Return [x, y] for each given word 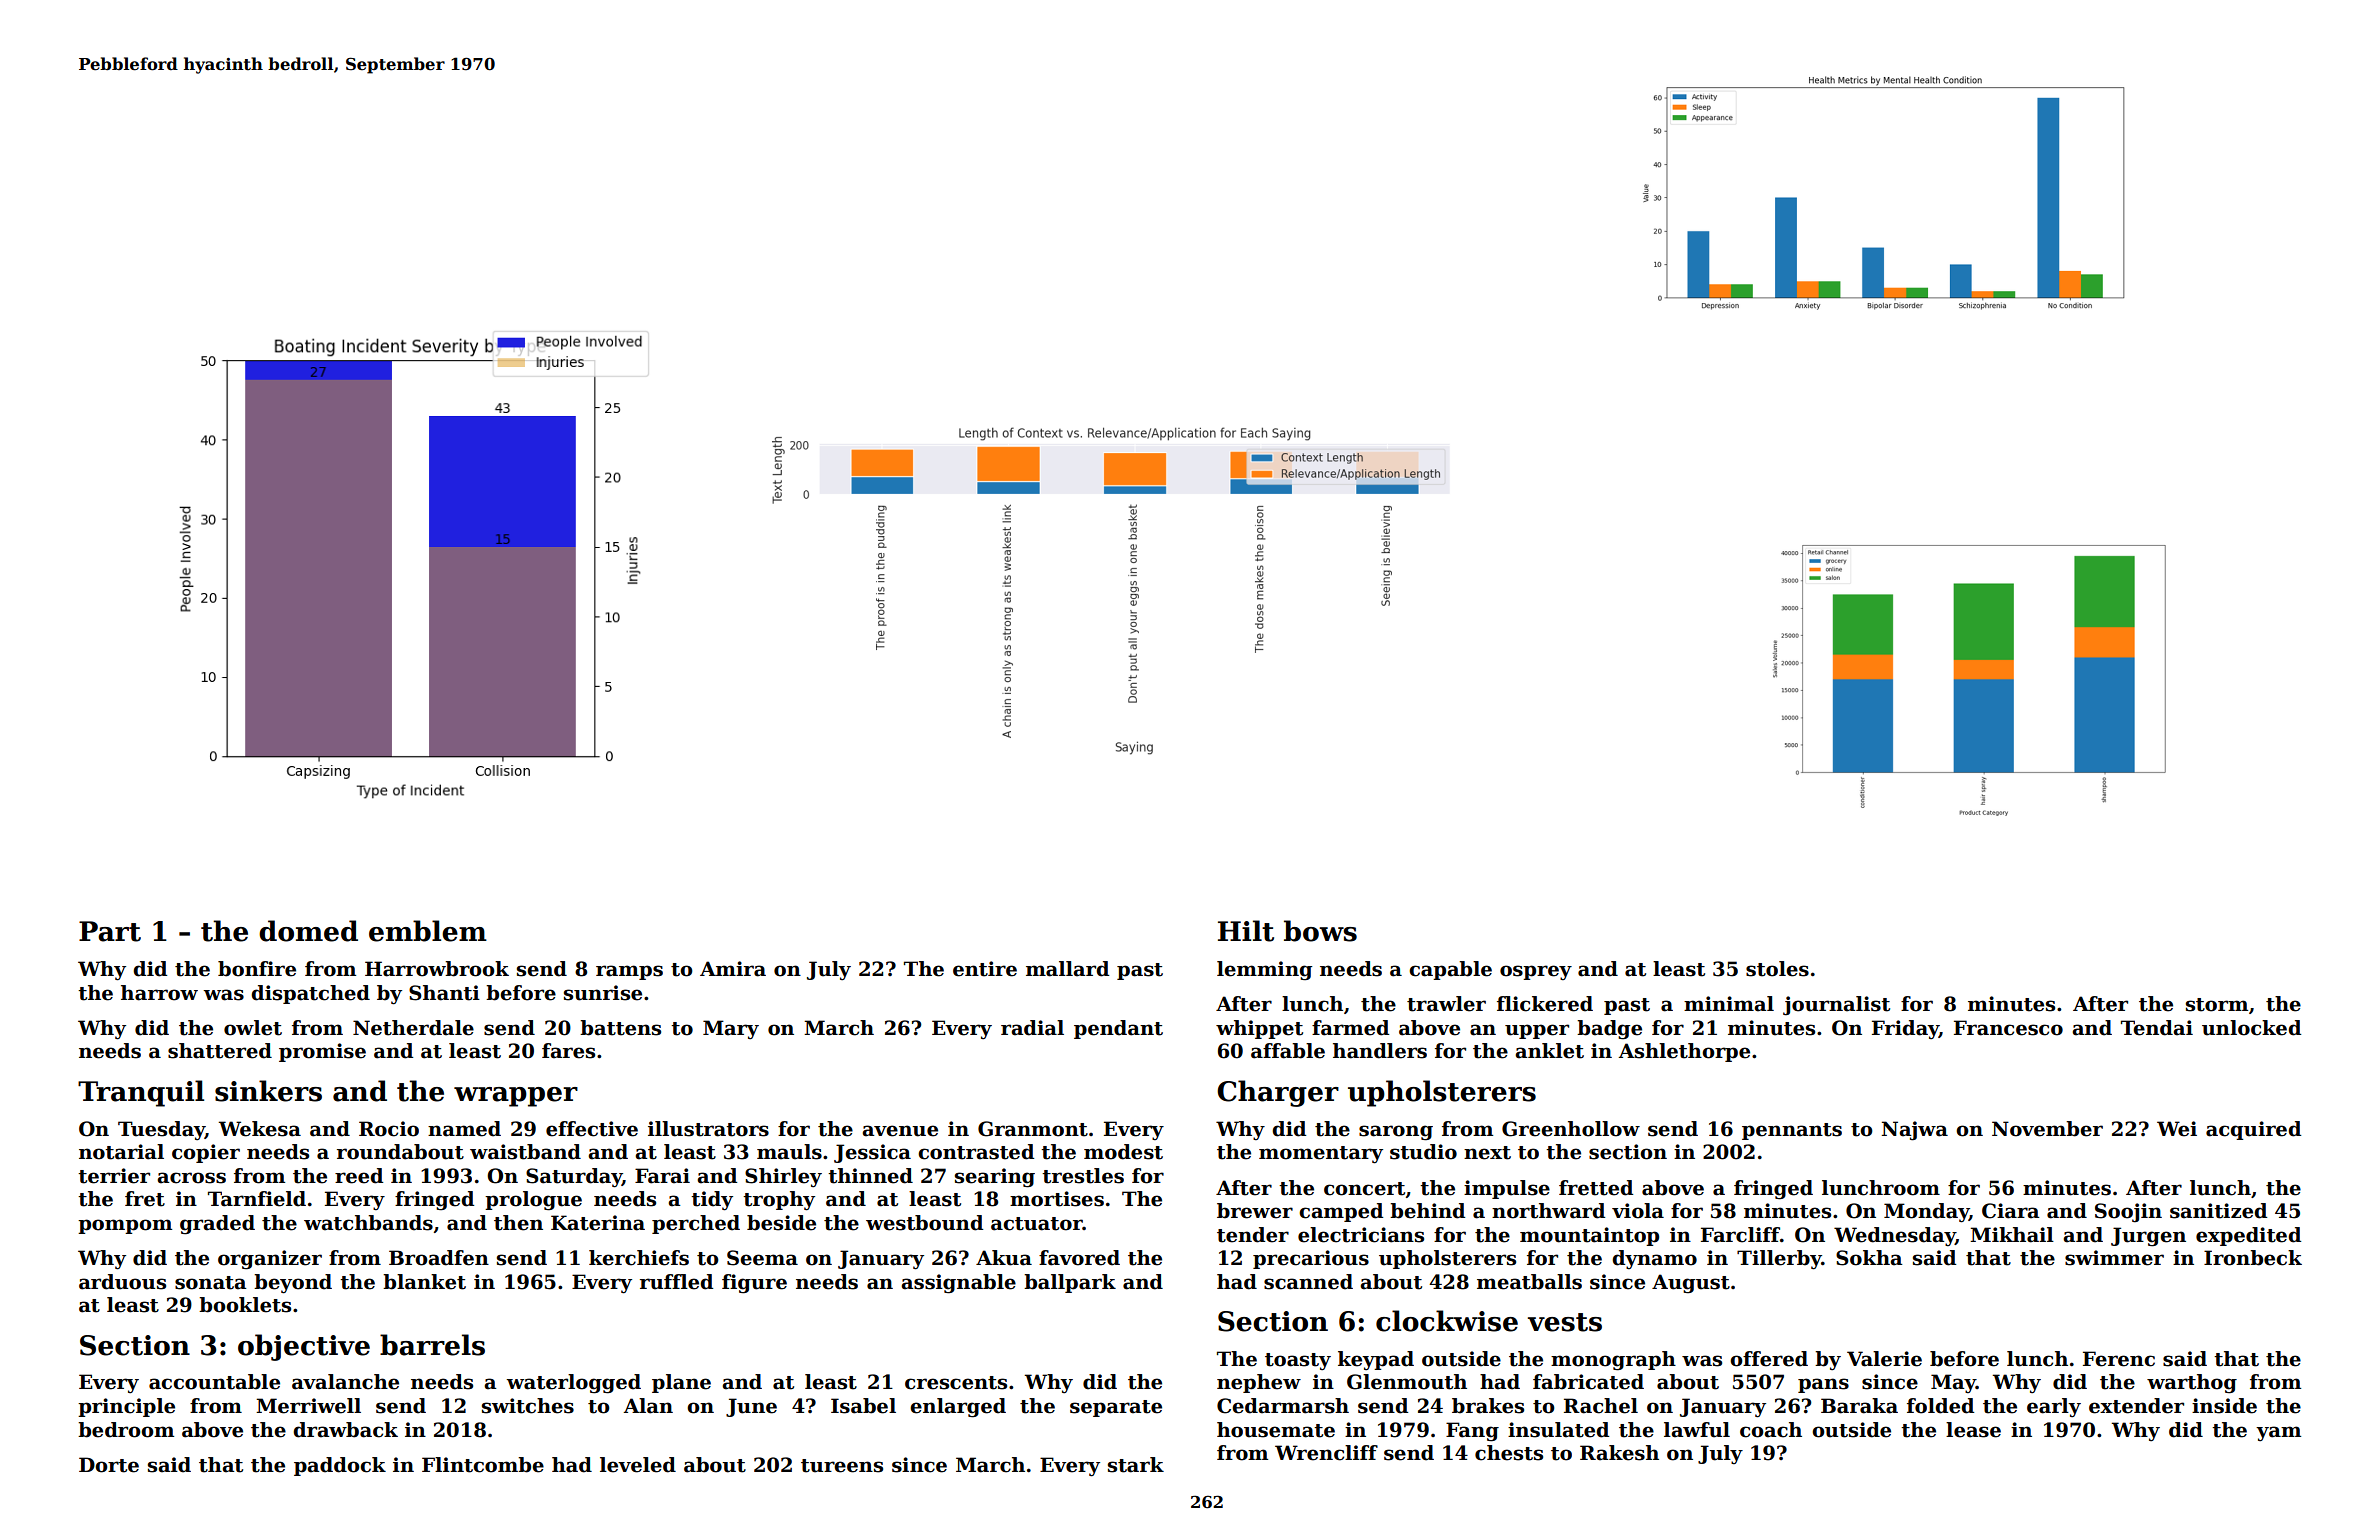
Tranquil [141, 1093]
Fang [1472, 1432]
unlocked [2251, 1028]
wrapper [516, 1097]
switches [528, 1406]
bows [1320, 931]
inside [2224, 1406]
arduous [122, 1282]
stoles [1777, 969]
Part [110, 931]
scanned [1308, 1282]
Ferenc [2119, 1359]
